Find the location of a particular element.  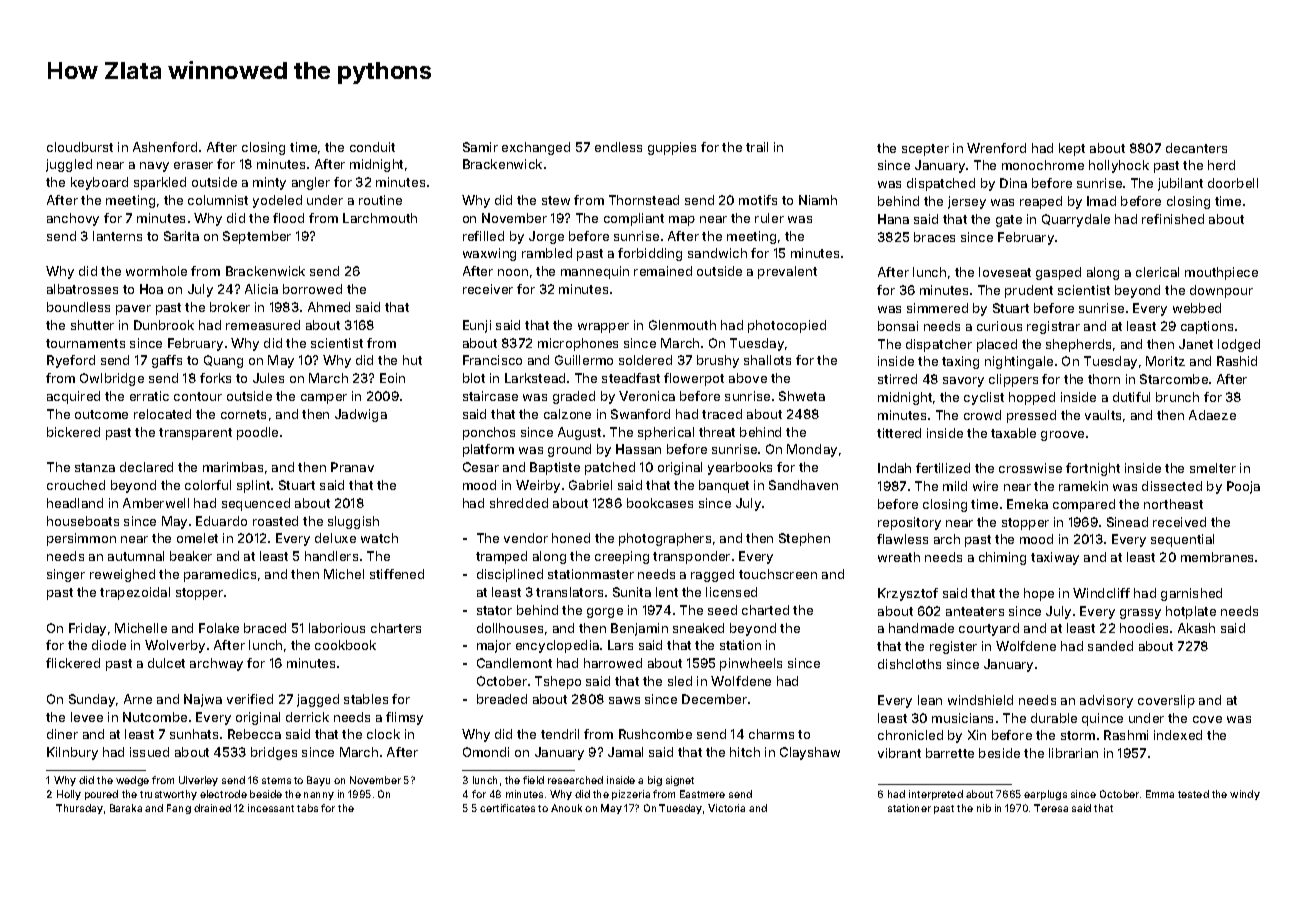

Jorge is located at coordinates (546, 237).
